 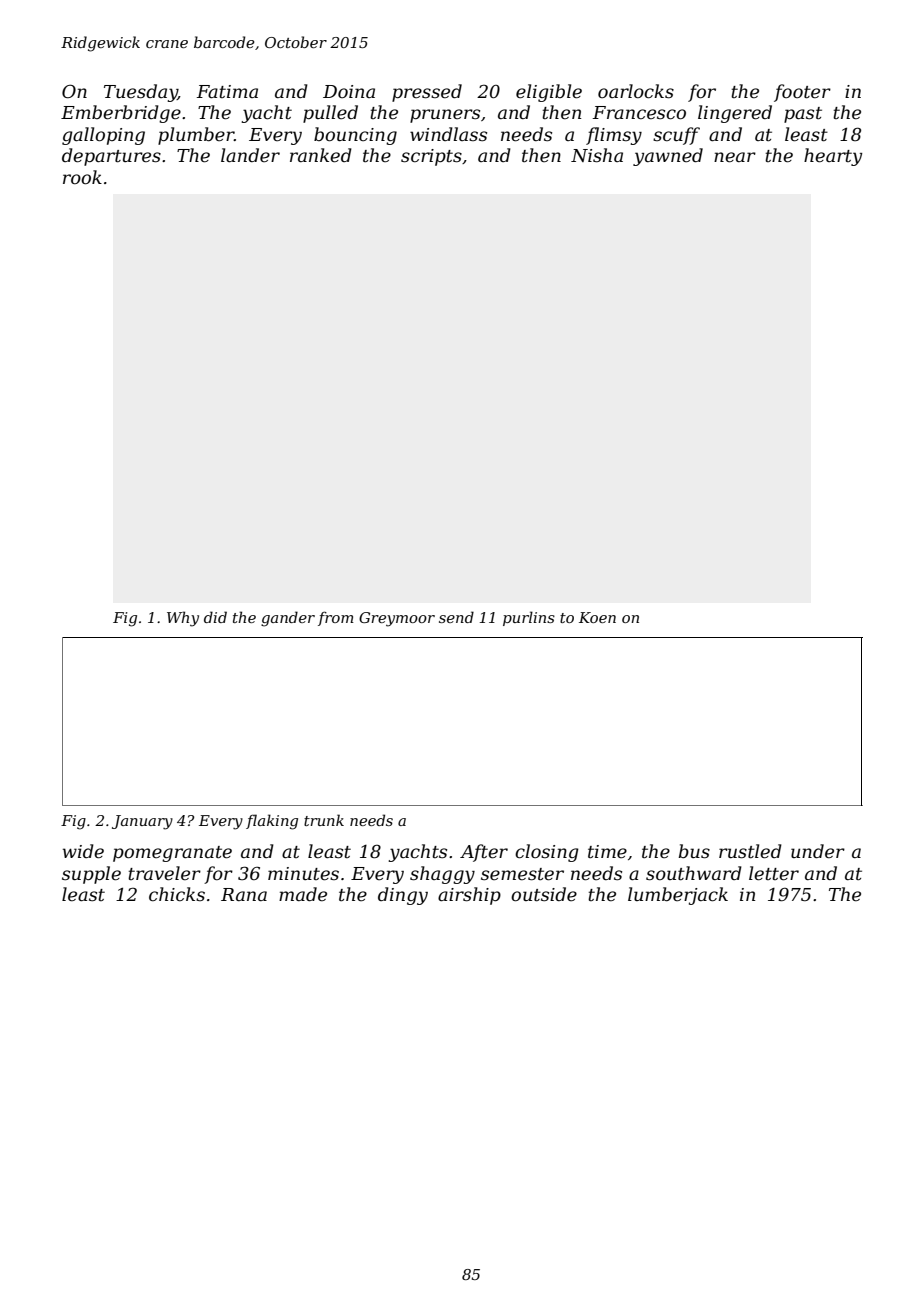 I want to click on Why, so click(x=183, y=619).
